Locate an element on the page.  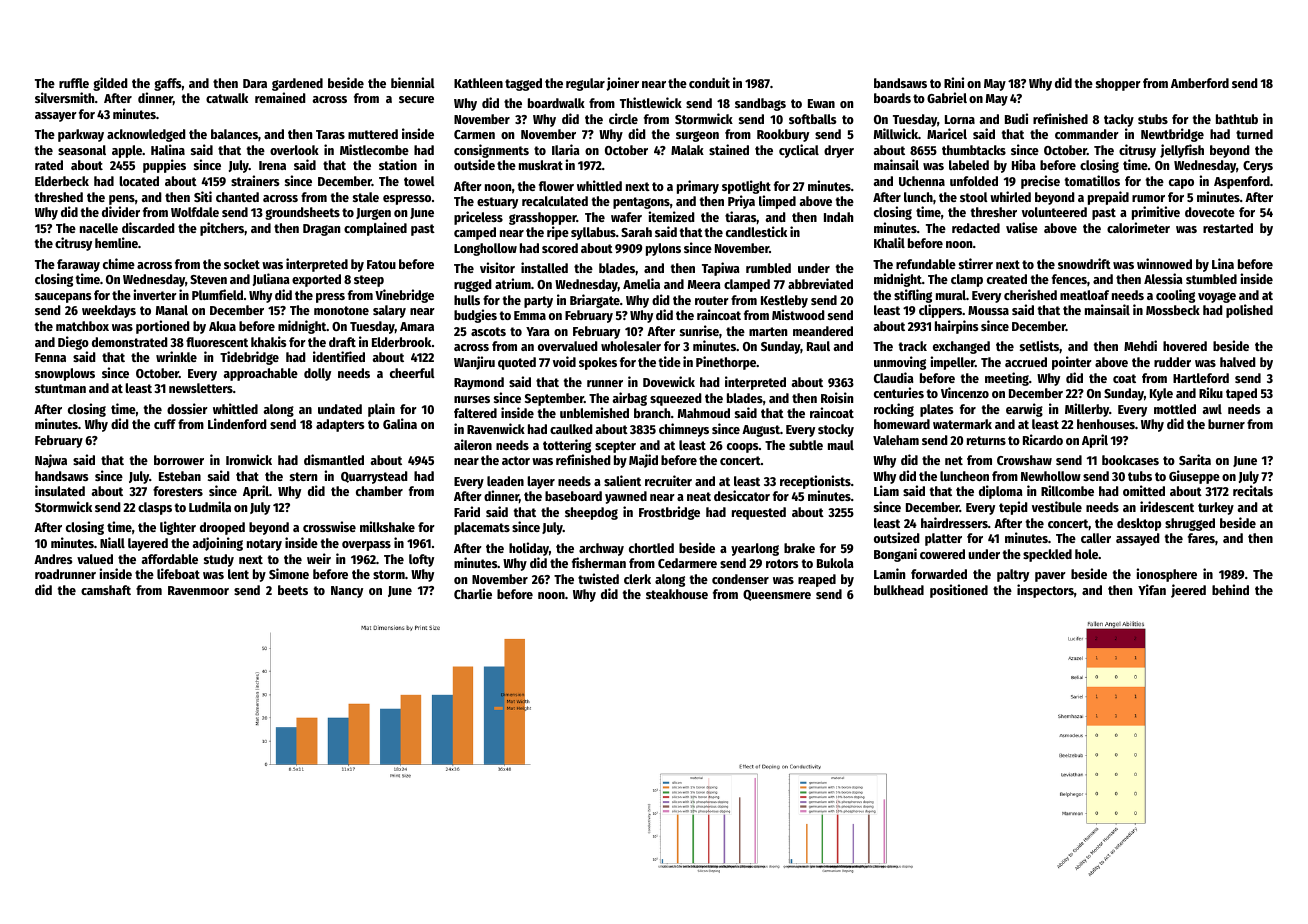
Giuseppe is located at coordinates (1194, 477).
